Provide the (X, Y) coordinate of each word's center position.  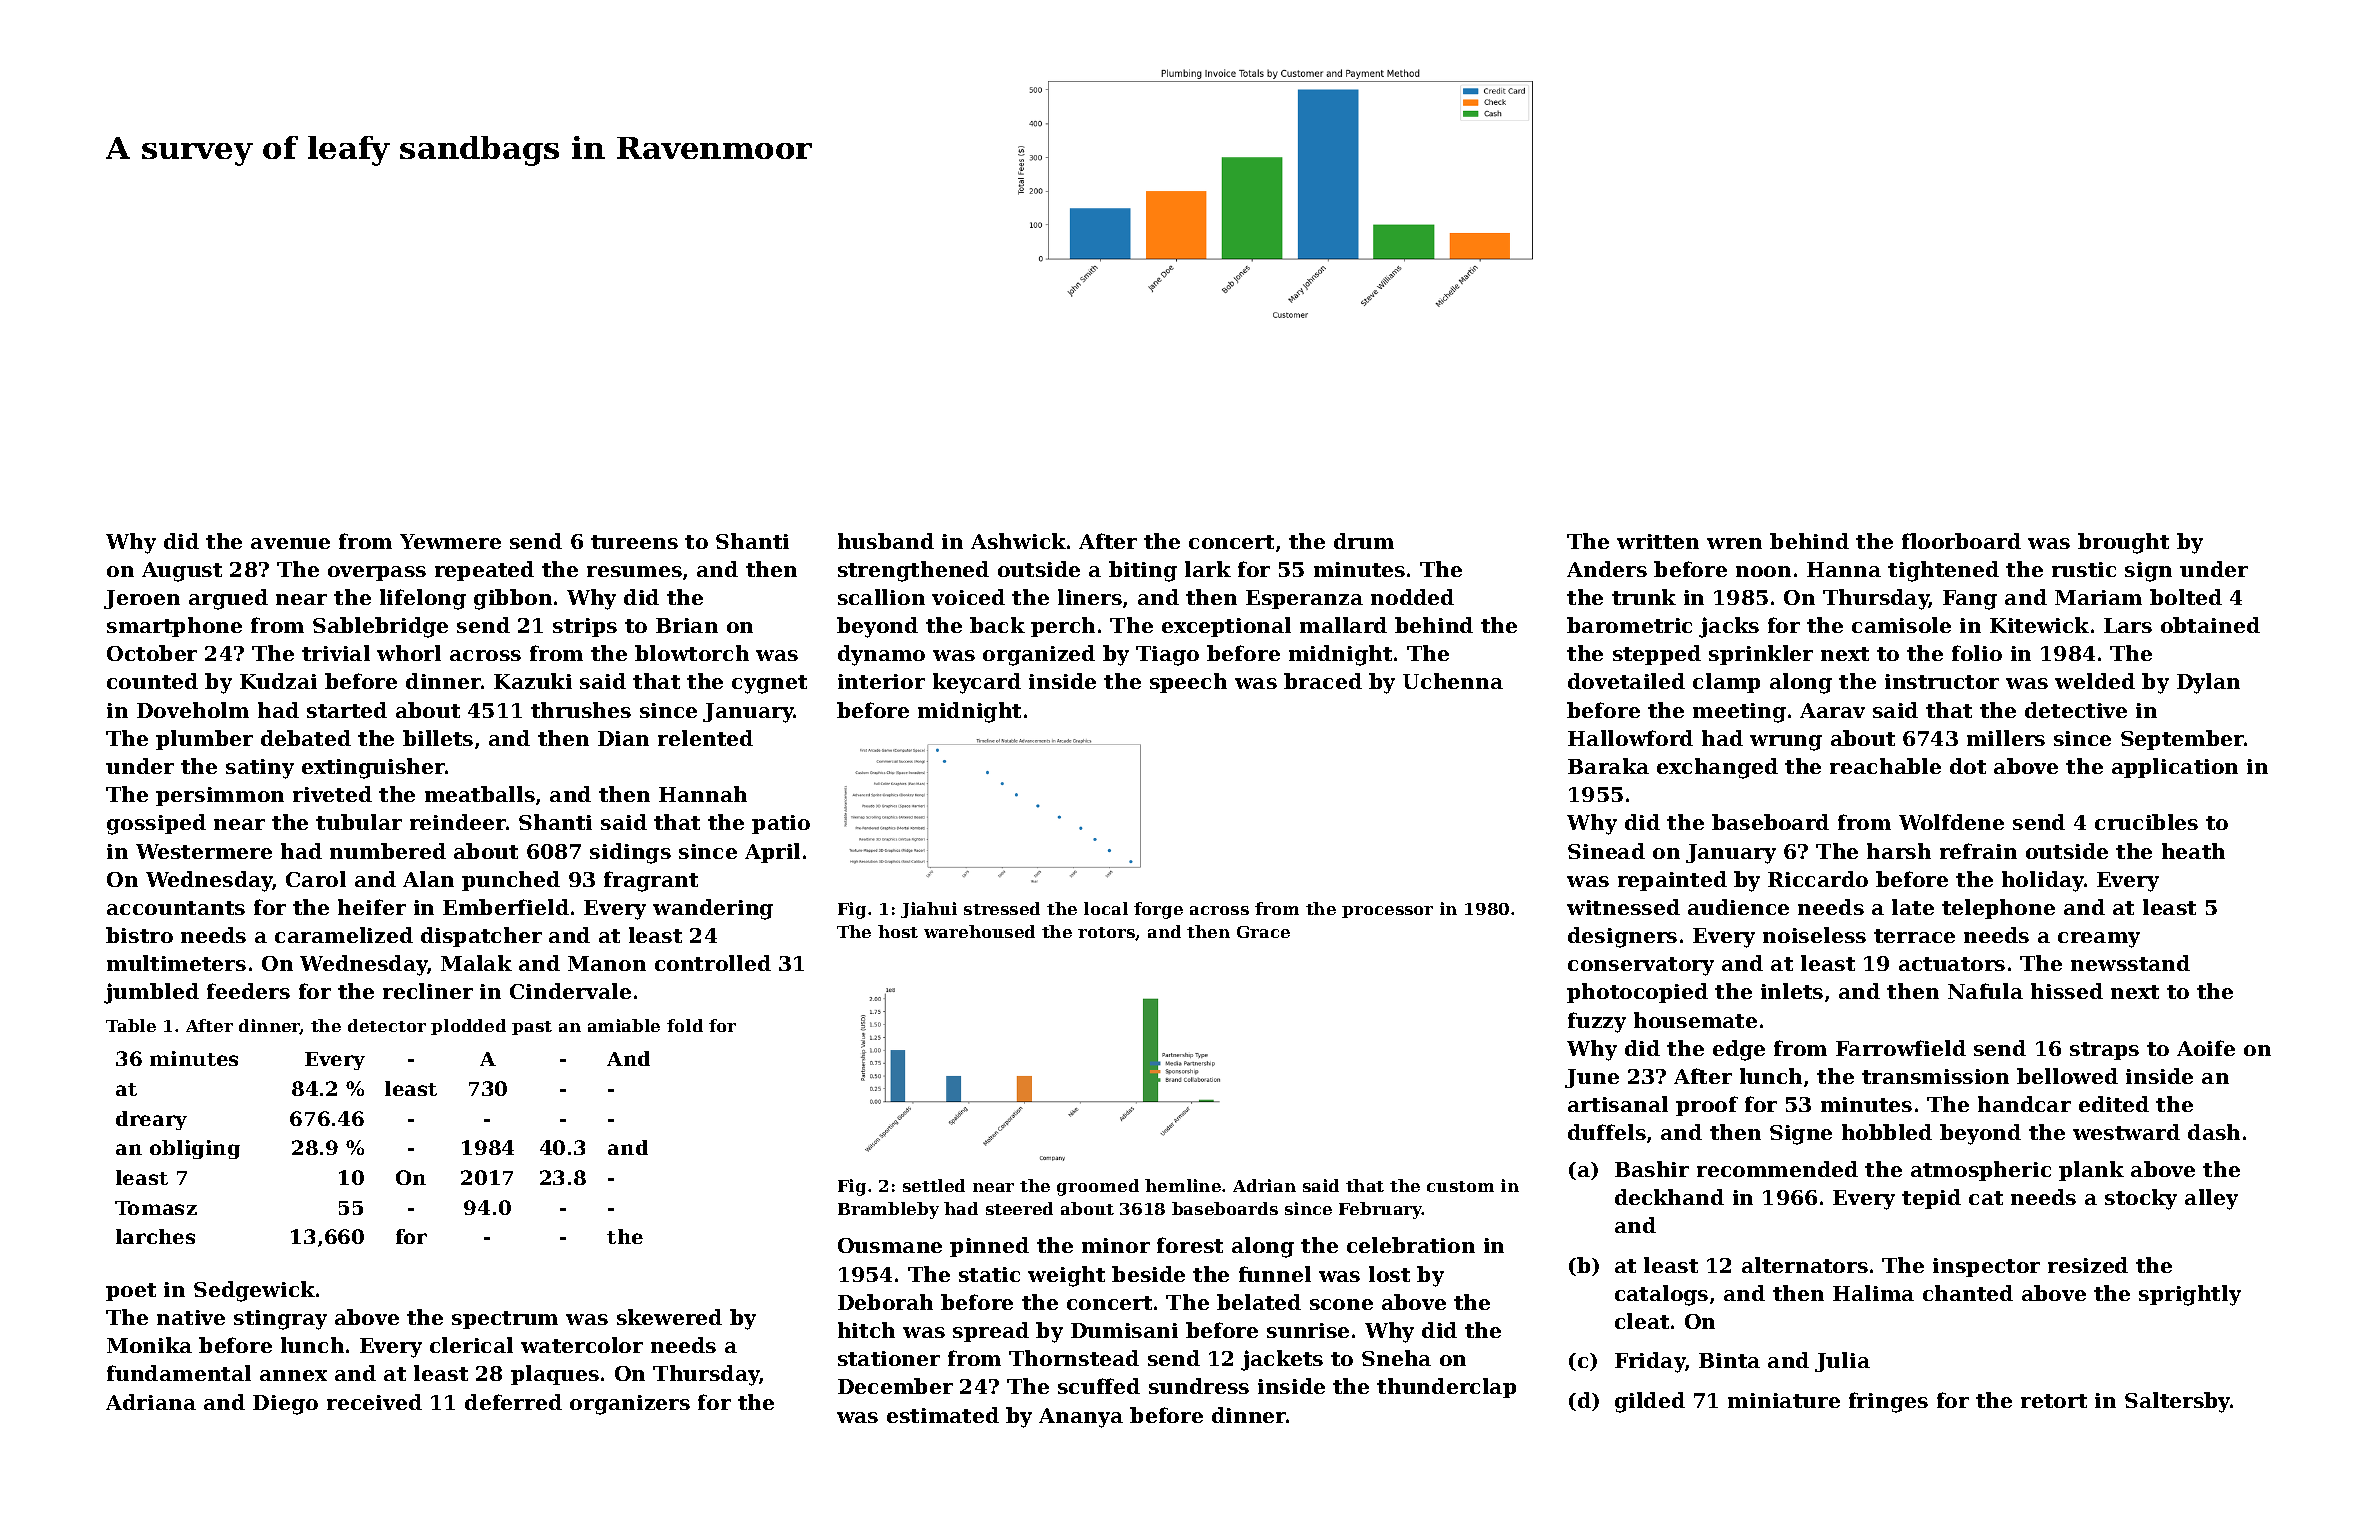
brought (2123, 543)
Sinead (1606, 851)
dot (1968, 766)
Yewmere (450, 541)
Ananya (1081, 1418)
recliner (428, 991)
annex (293, 1375)
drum (1364, 541)
